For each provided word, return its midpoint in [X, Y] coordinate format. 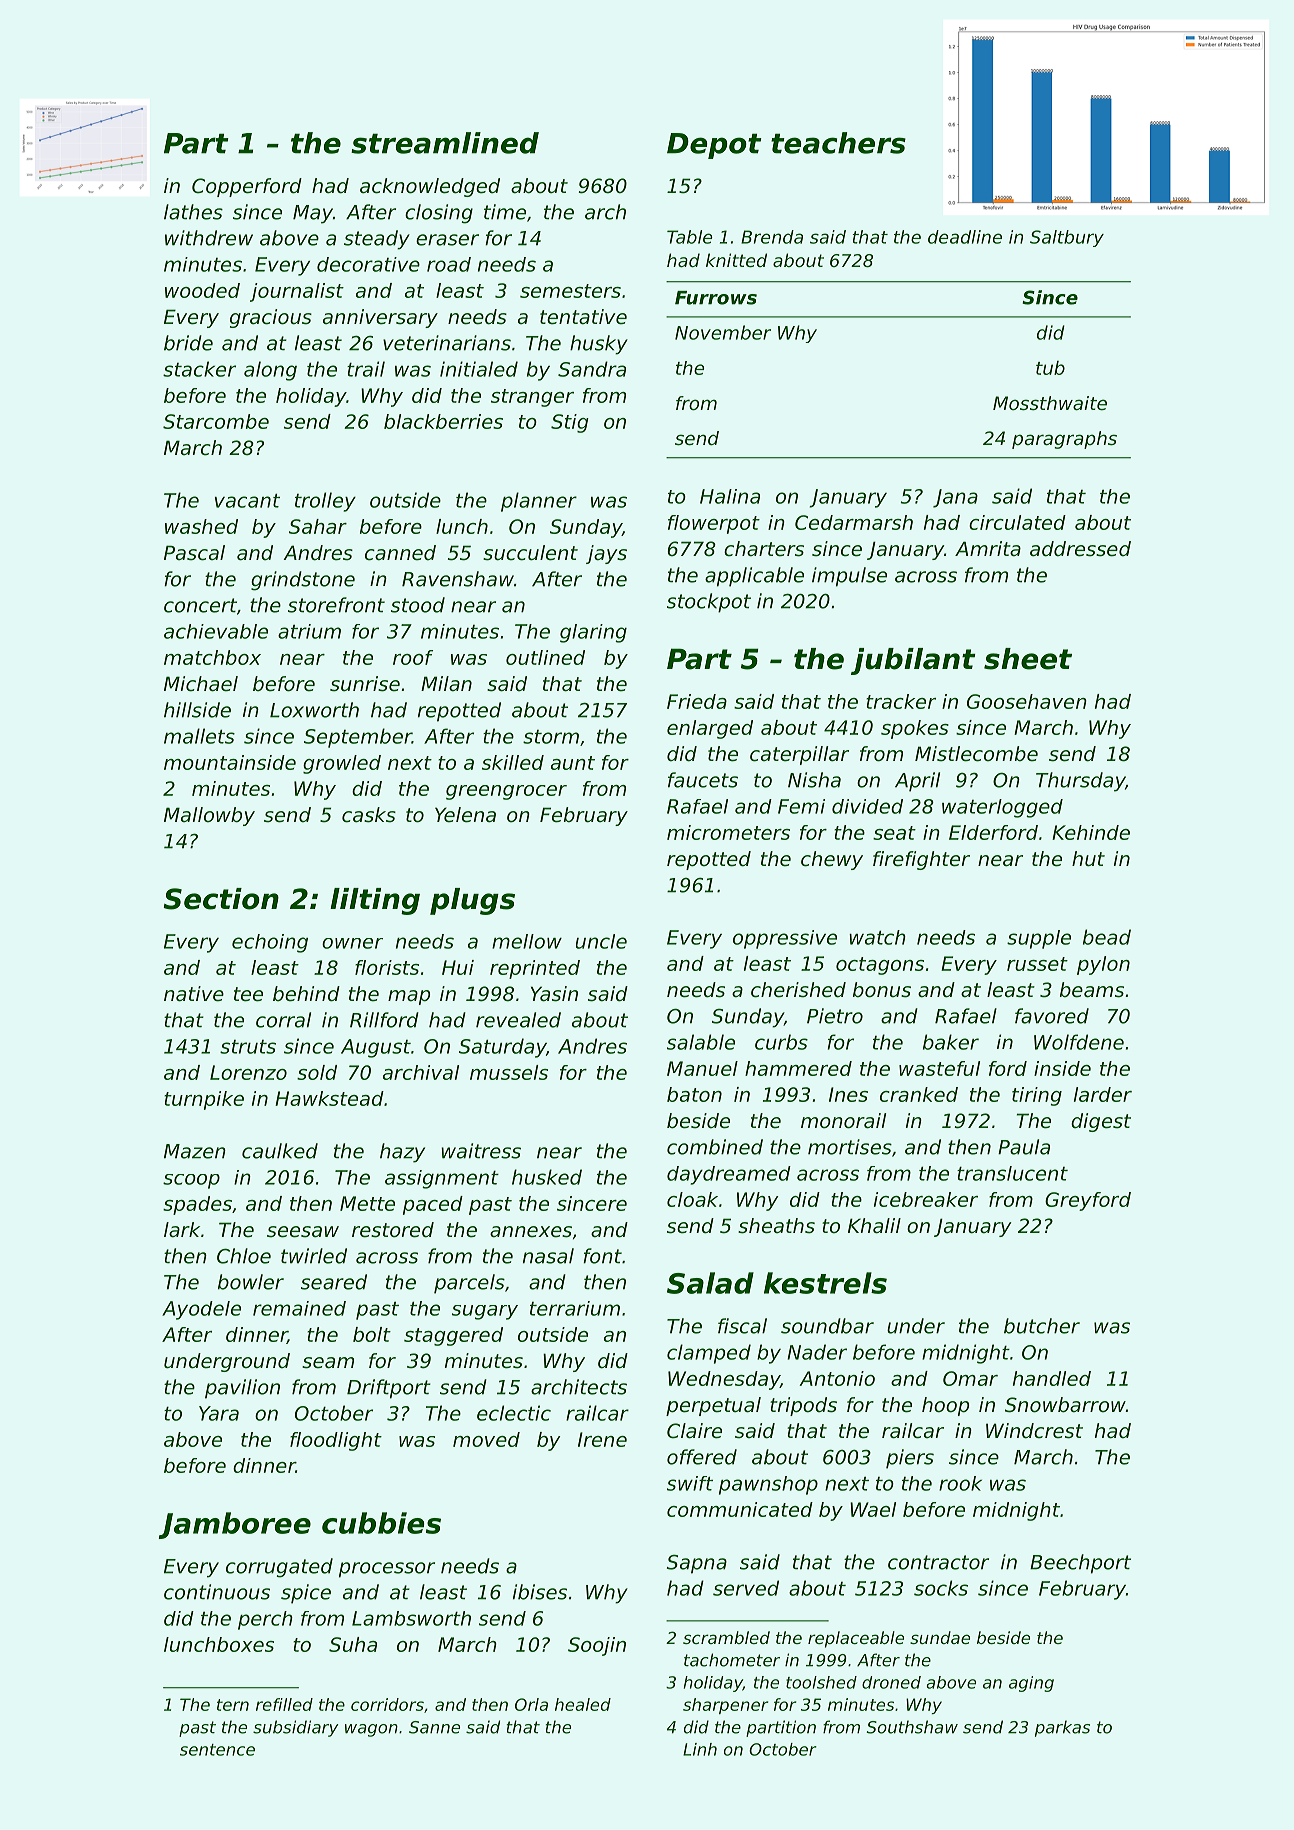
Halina [730, 496]
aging [1031, 1684]
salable [701, 1042]
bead [1107, 937]
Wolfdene [1079, 1042]
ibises [540, 1592]
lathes [193, 212]
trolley [325, 502]
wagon [371, 1730]
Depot [714, 146]
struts [248, 1047]
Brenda [772, 237]
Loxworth [314, 710]
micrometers [728, 832]
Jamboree [234, 1525]
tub [1050, 368]
